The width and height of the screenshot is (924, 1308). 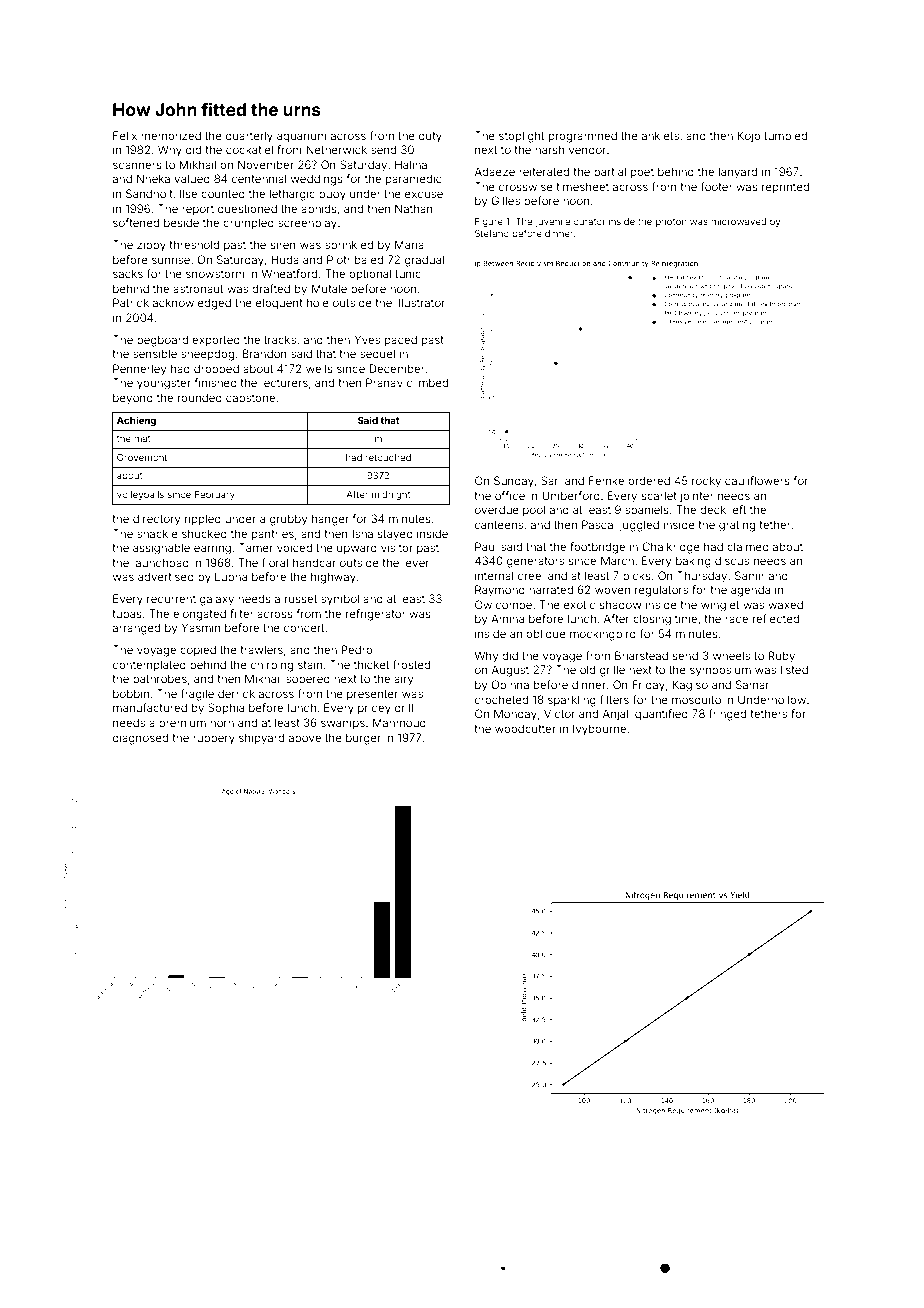 I want to click on poet, so click(x=642, y=173).
